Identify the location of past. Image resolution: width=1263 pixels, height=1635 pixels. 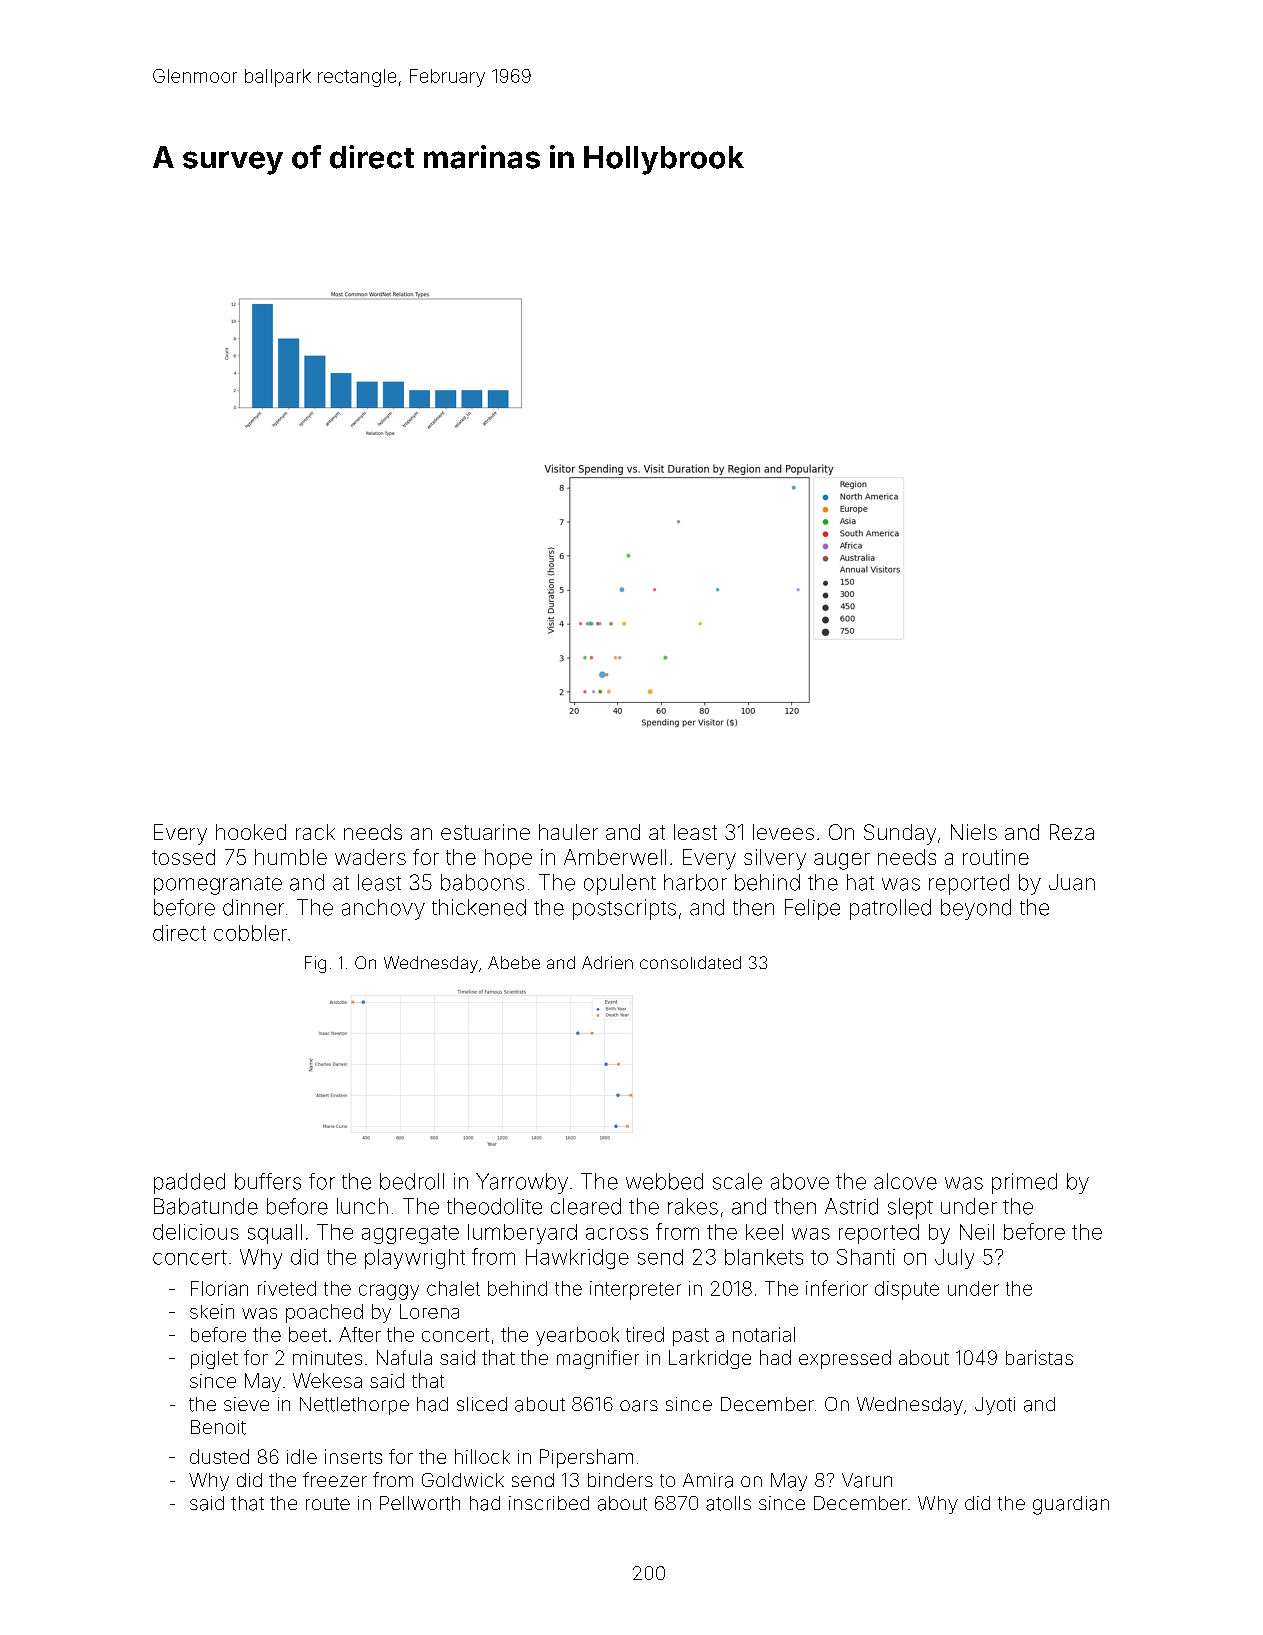
(691, 1337).
